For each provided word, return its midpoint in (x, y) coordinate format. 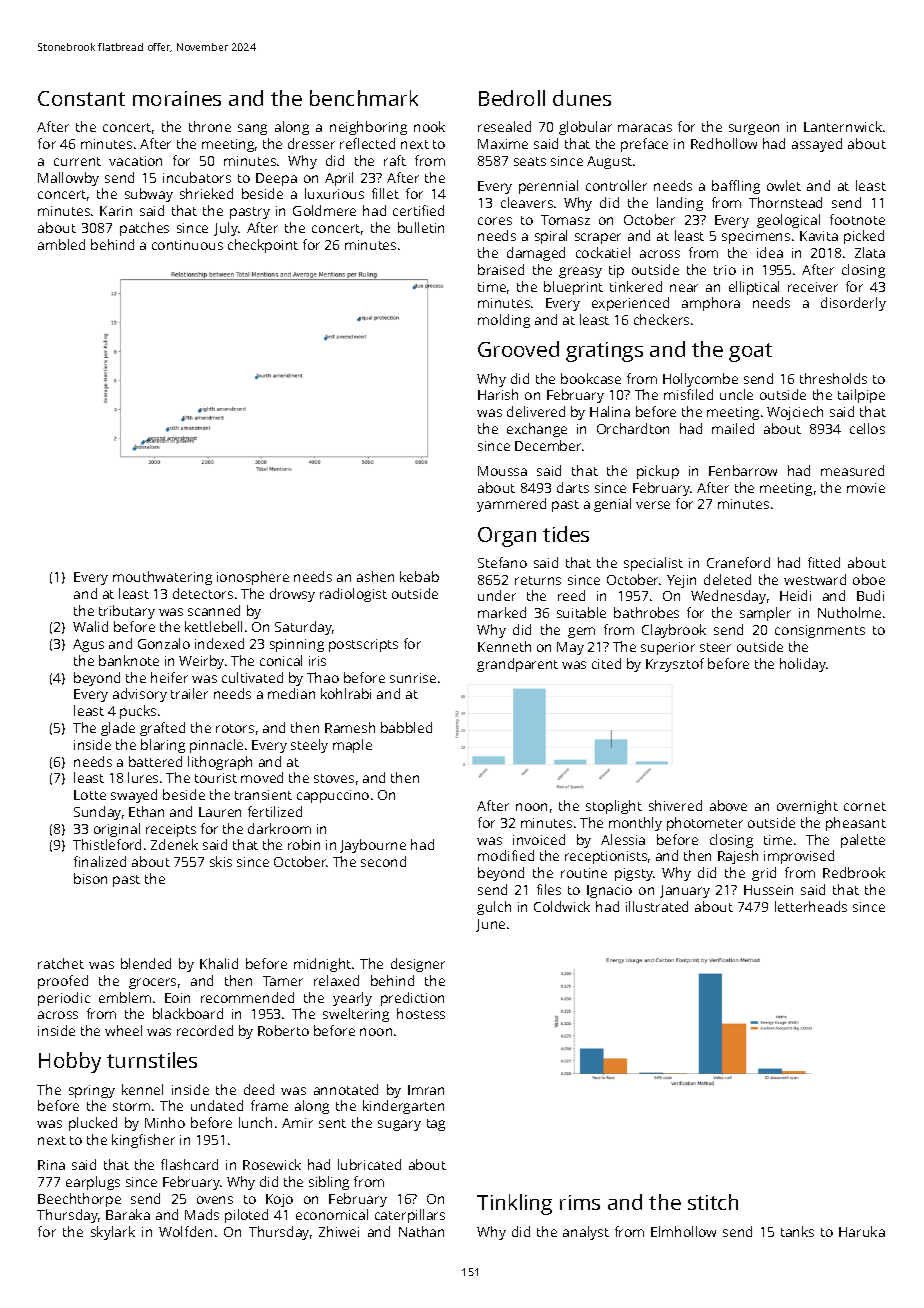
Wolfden (185, 1231)
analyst (586, 1233)
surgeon (754, 129)
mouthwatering (162, 578)
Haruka (862, 1231)
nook (429, 126)
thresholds (833, 378)
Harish (498, 394)
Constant (81, 98)
